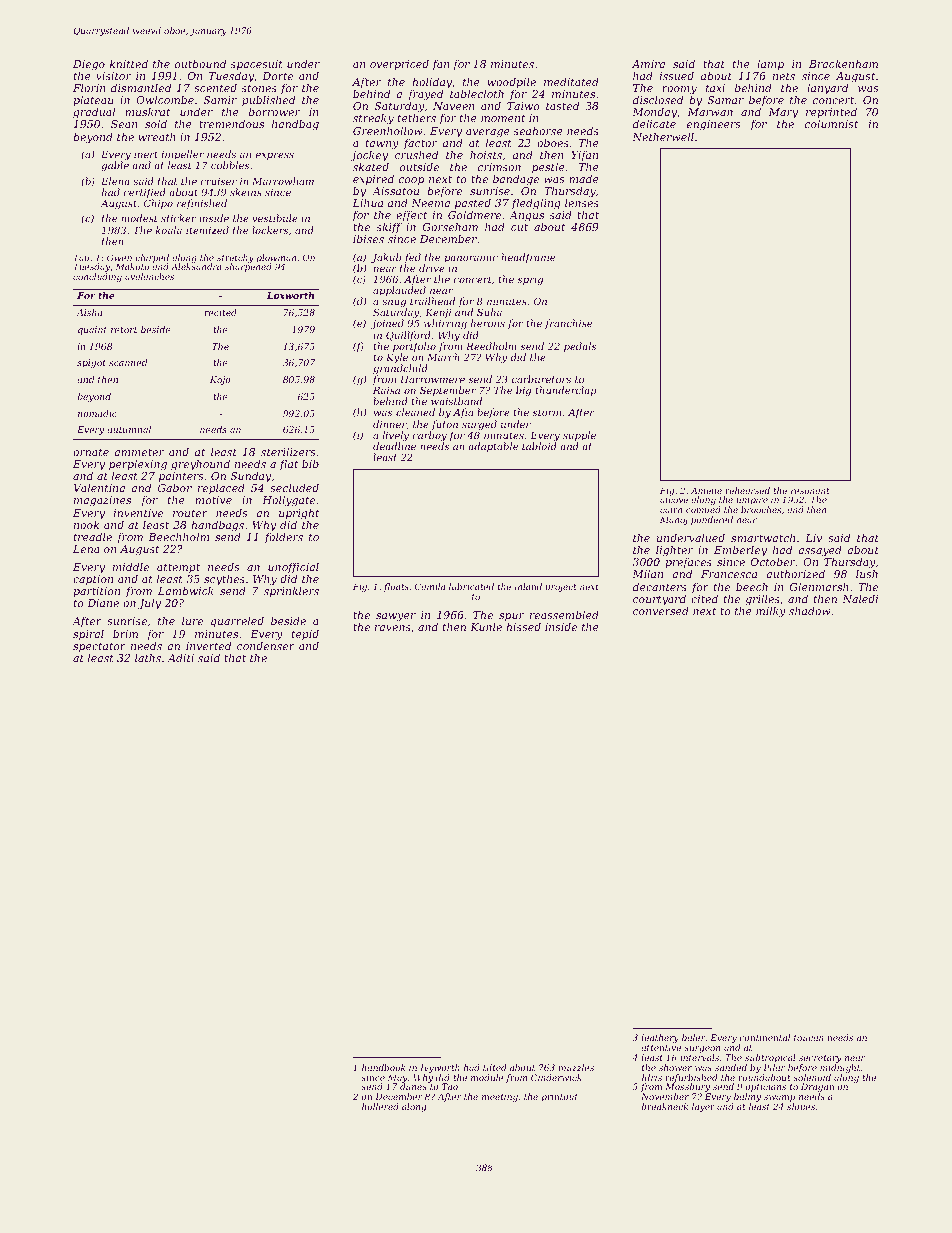  What do you see at coordinates (380, 1106) in the screenshot?
I see `hollered` at bounding box center [380, 1106].
